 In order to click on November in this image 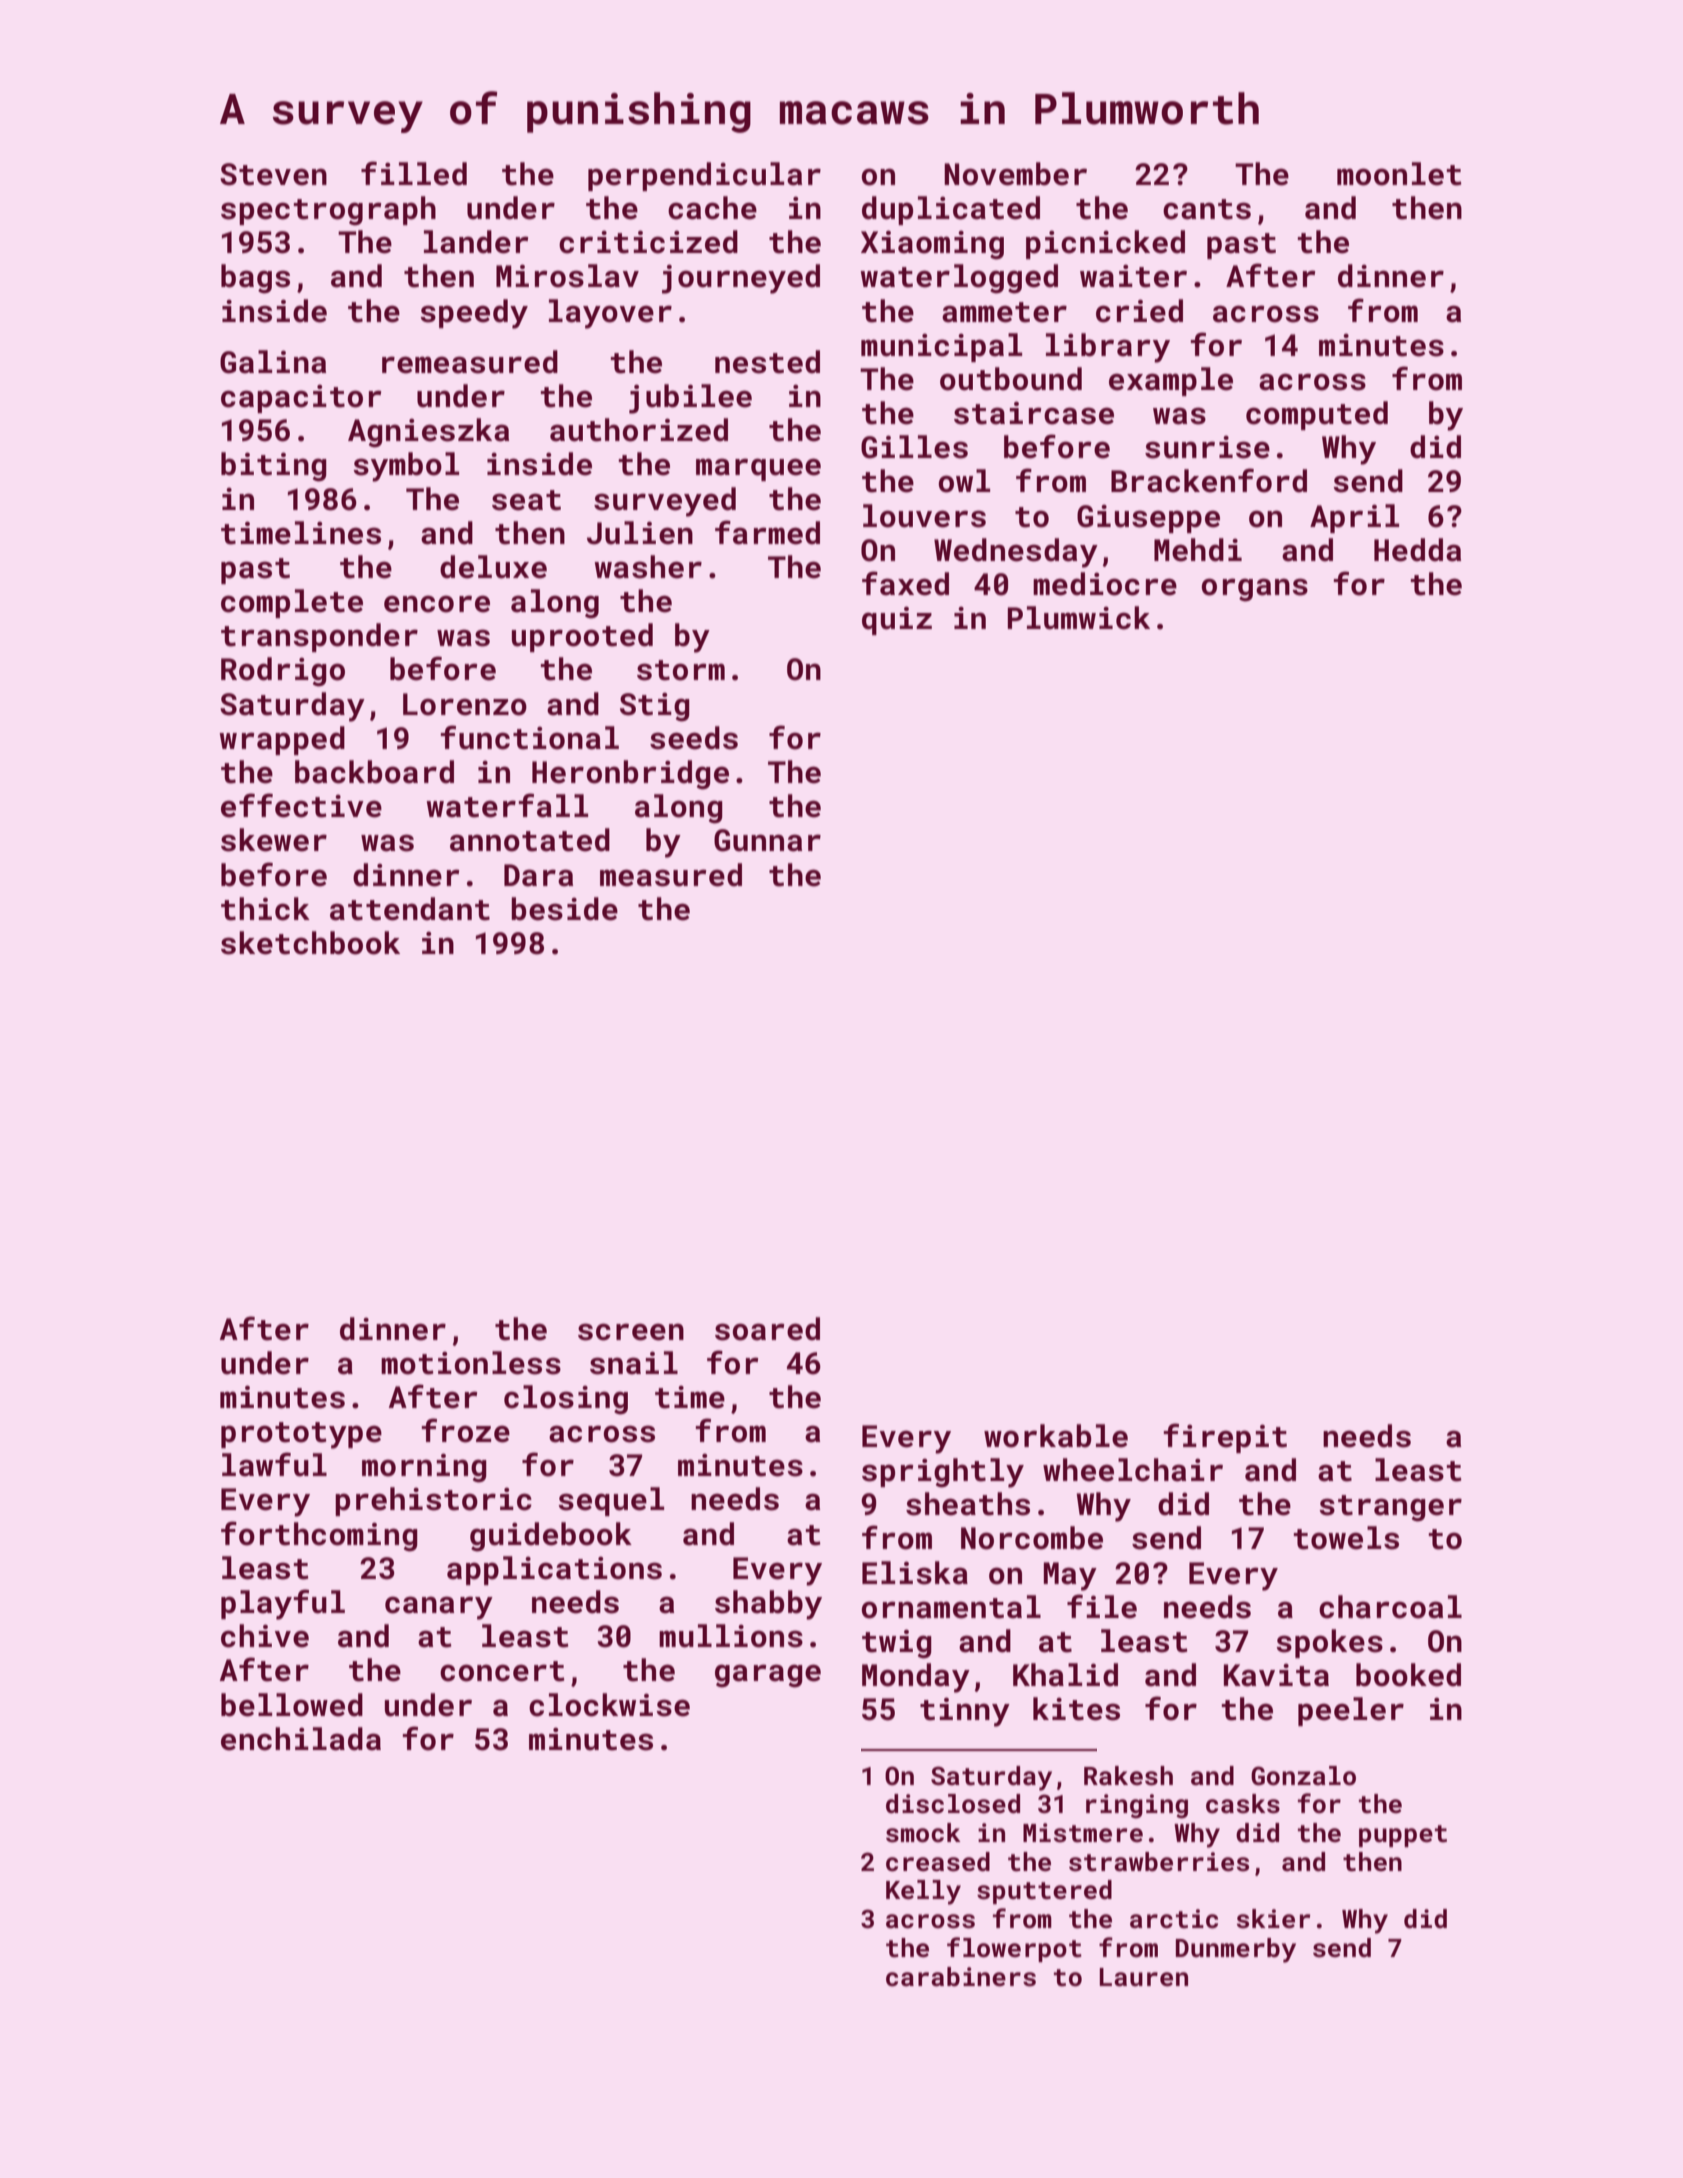, I will do `click(1015, 174)`.
